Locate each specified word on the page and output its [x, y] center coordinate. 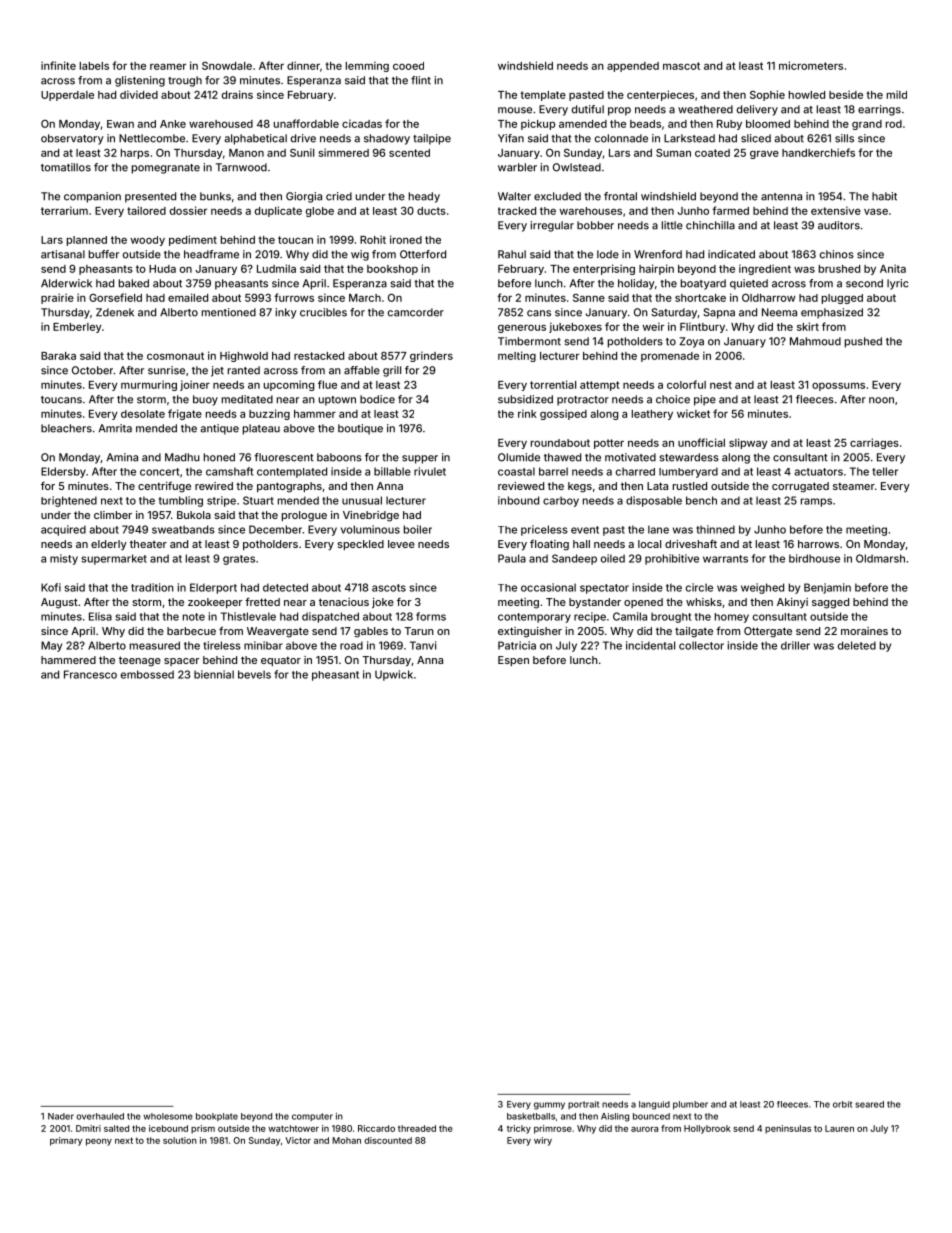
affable [362, 370]
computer [312, 1117]
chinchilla [710, 225]
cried [339, 196]
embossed [147, 674]
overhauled [100, 1116]
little [672, 225]
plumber [690, 1105]
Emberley [77, 328]
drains [237, 94]
